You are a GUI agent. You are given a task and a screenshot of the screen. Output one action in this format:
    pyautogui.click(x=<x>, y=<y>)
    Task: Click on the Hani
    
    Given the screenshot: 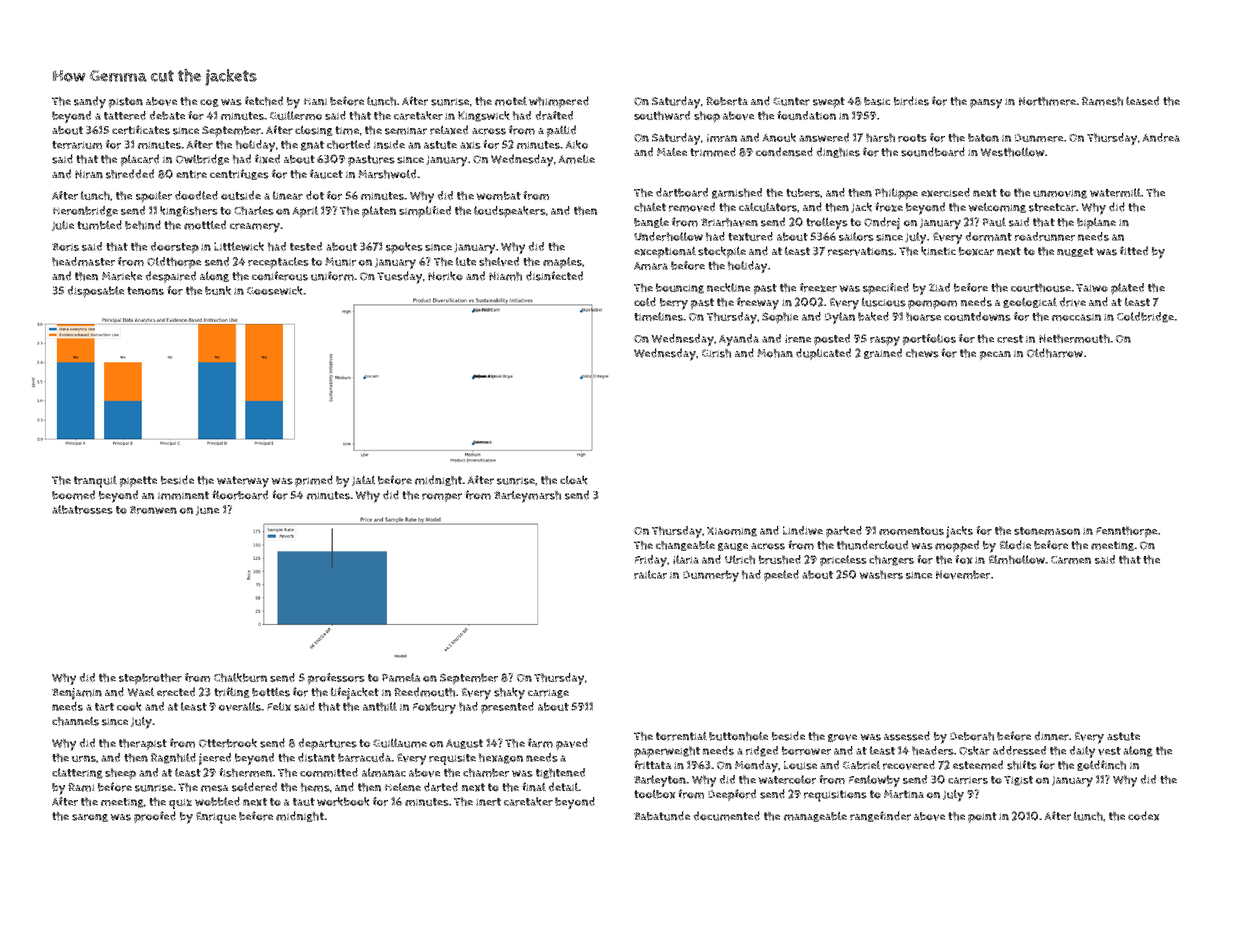 What is the action you would take?
    pyautogui.click(x=315, y=102)
